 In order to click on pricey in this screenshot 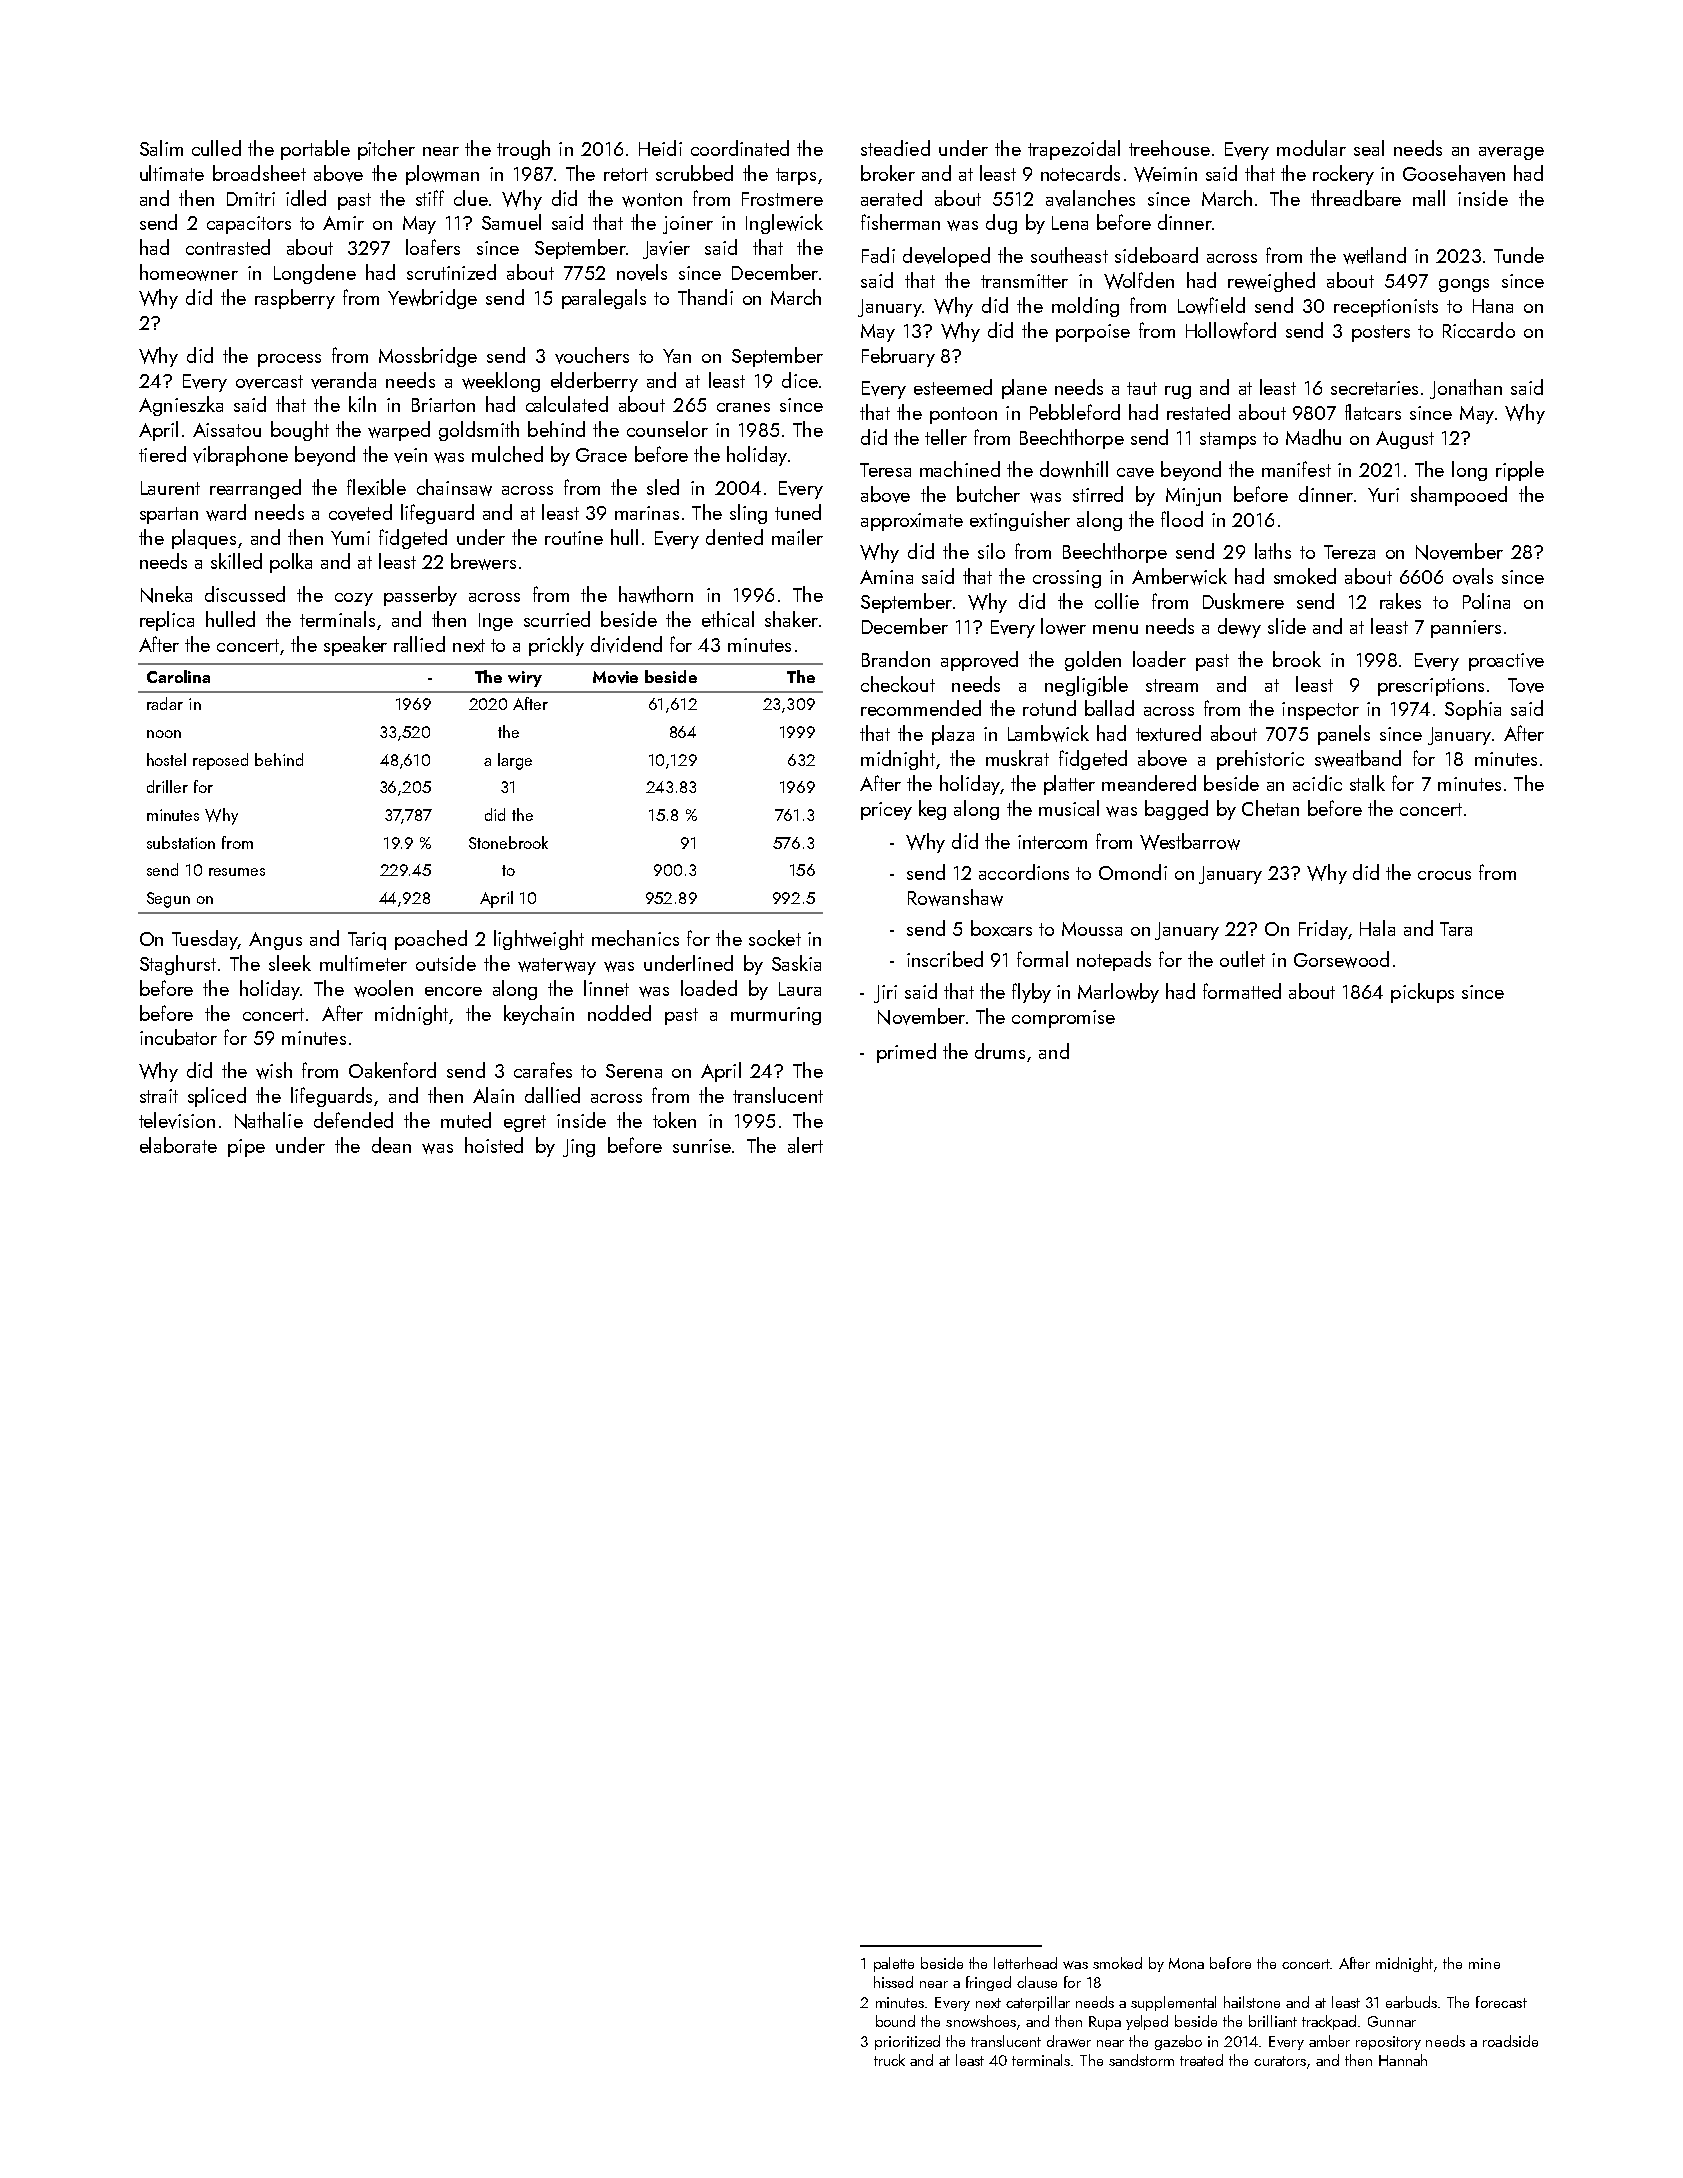, I will do `click(886, 811)`.
